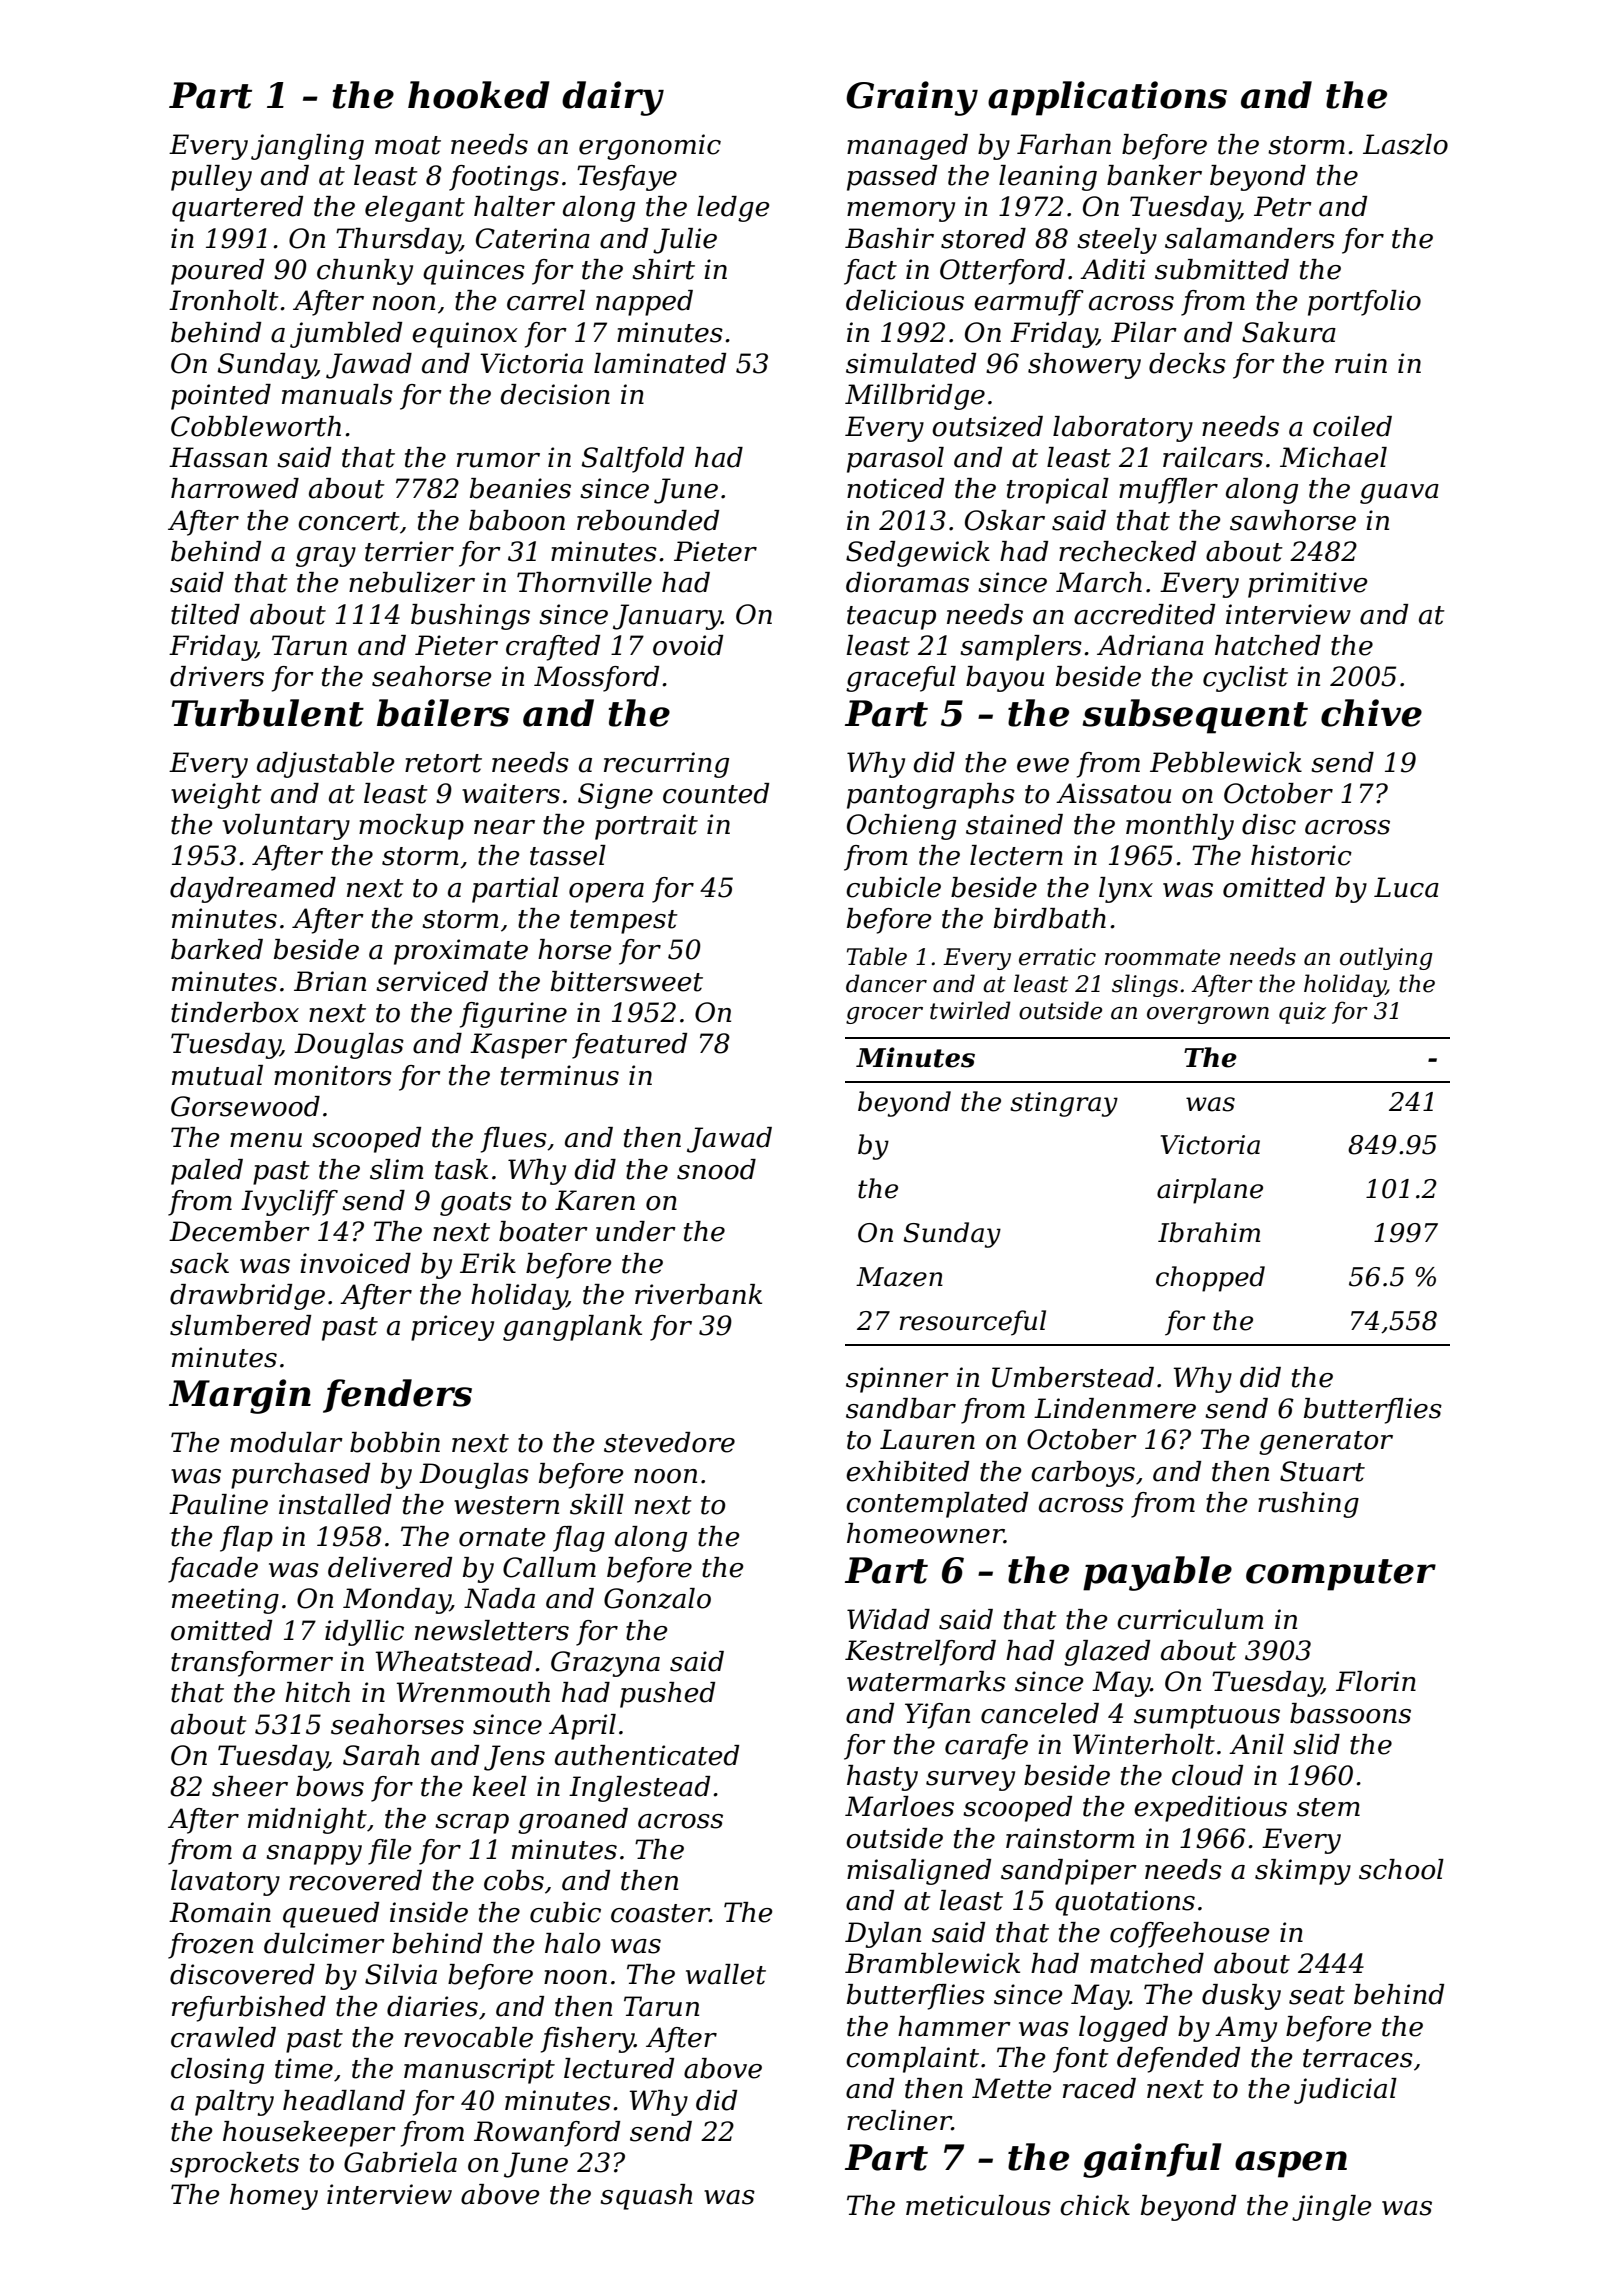  What do you see at coordinates (646, 2197) in the screenshot?
I see `squash` at bounding box center [646, 2197].
